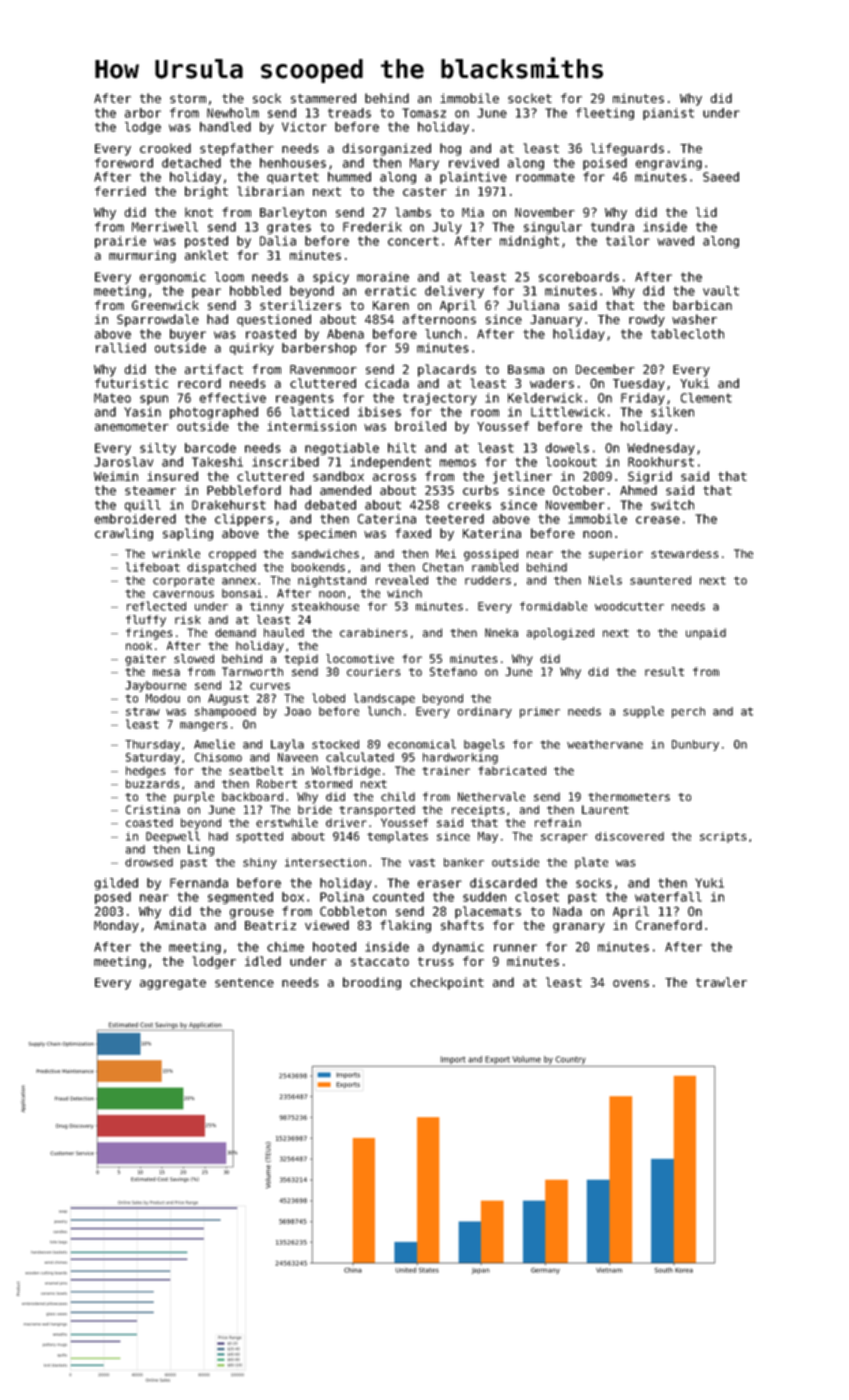 This screenshot has height=1400, width=849. What do you see at coordinates (668, 114) in the screenshot?
I see `pianist` at bounding box center [668, 114].
